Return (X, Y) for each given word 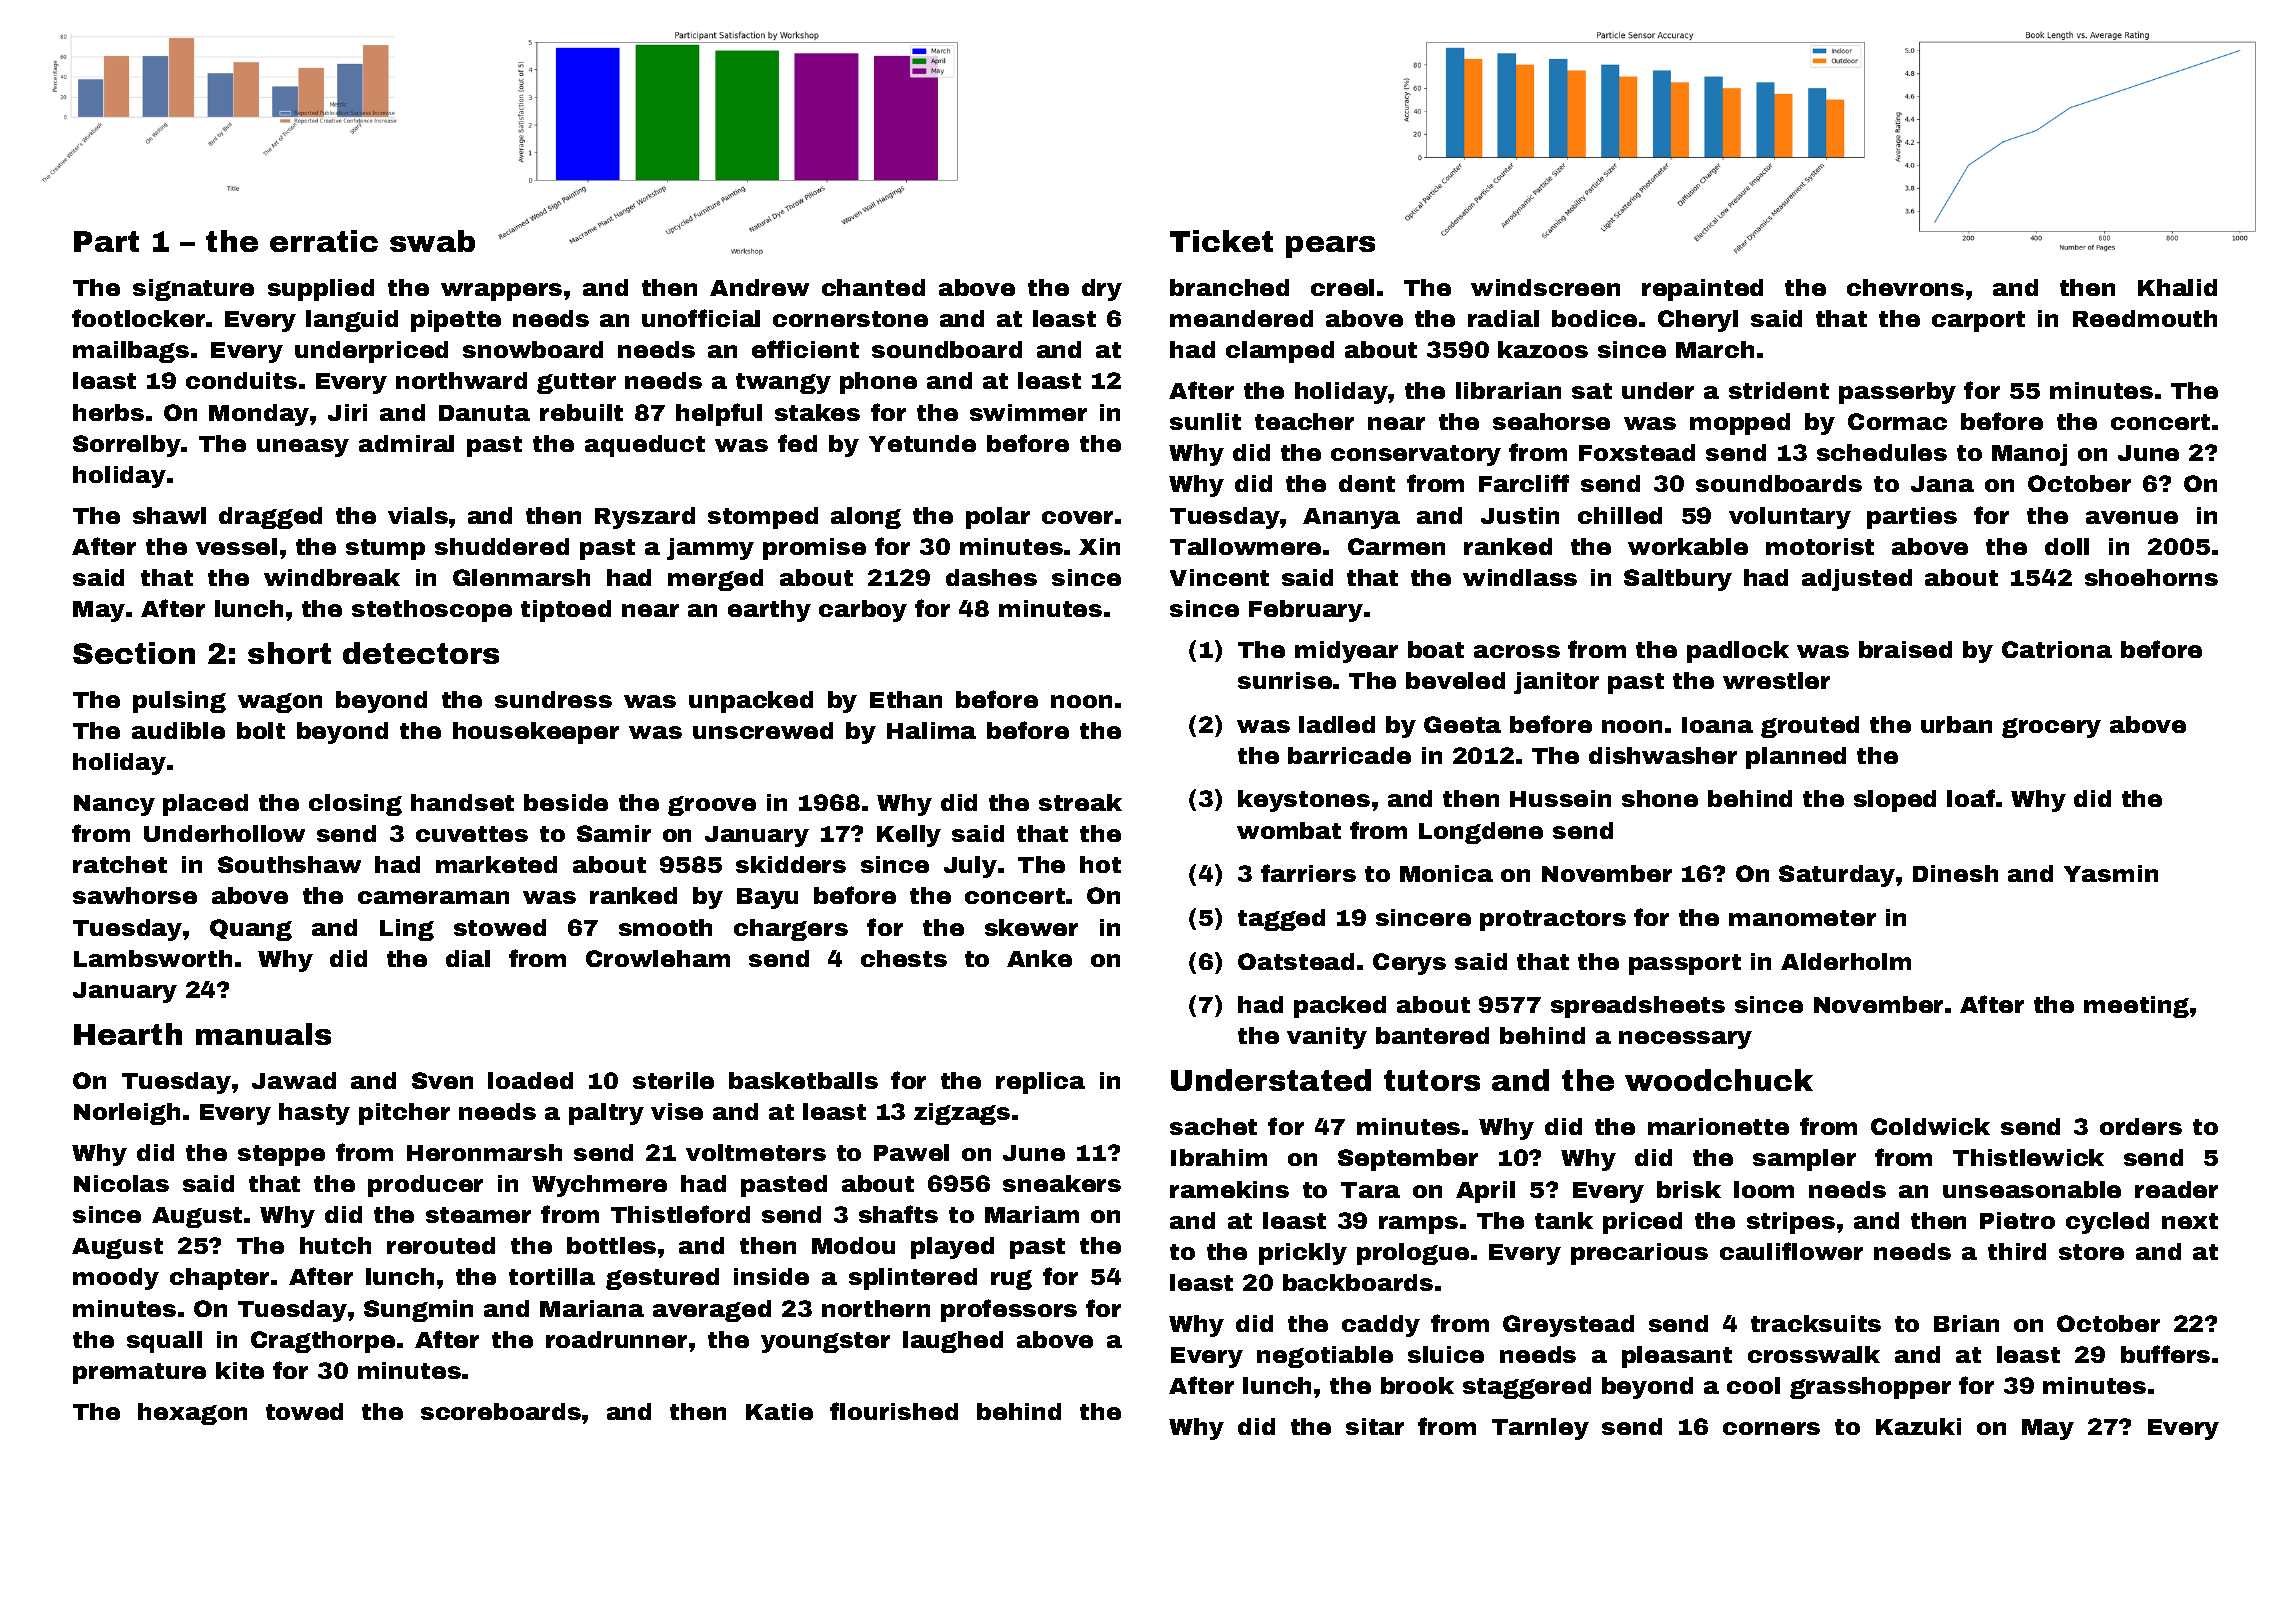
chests (904, 958)
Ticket (1221, 241)
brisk (1689, 1189)
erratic (324, 241)
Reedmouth (2145, 318)
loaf (1971, 798)
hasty (314, 1114)
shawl (169, 515)
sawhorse (135, 895)
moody (116, 1279)
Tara (1370, 1190)
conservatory (1416, 455)
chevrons (1905, 287)
